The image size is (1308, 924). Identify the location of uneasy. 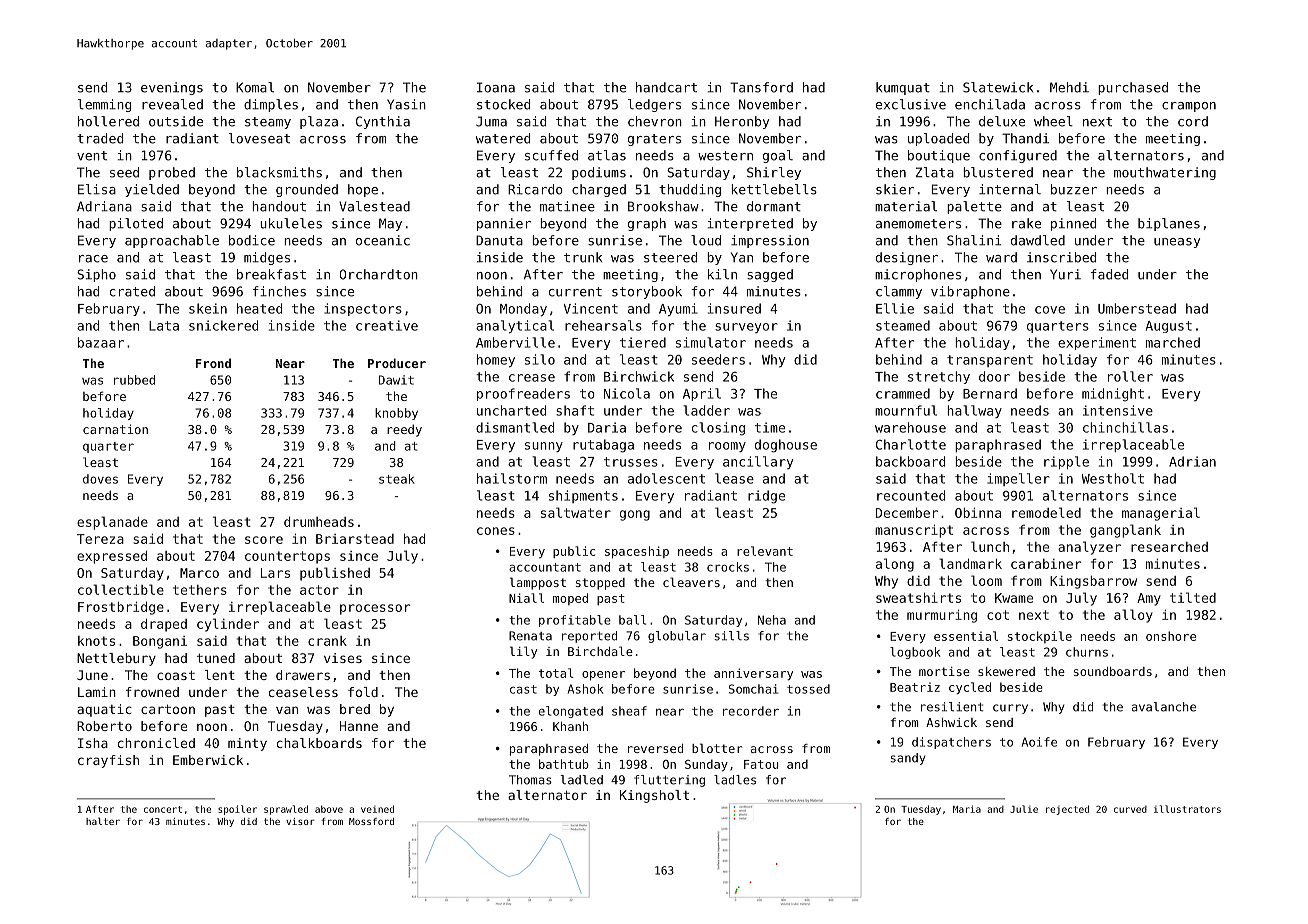
(1177, 243).
